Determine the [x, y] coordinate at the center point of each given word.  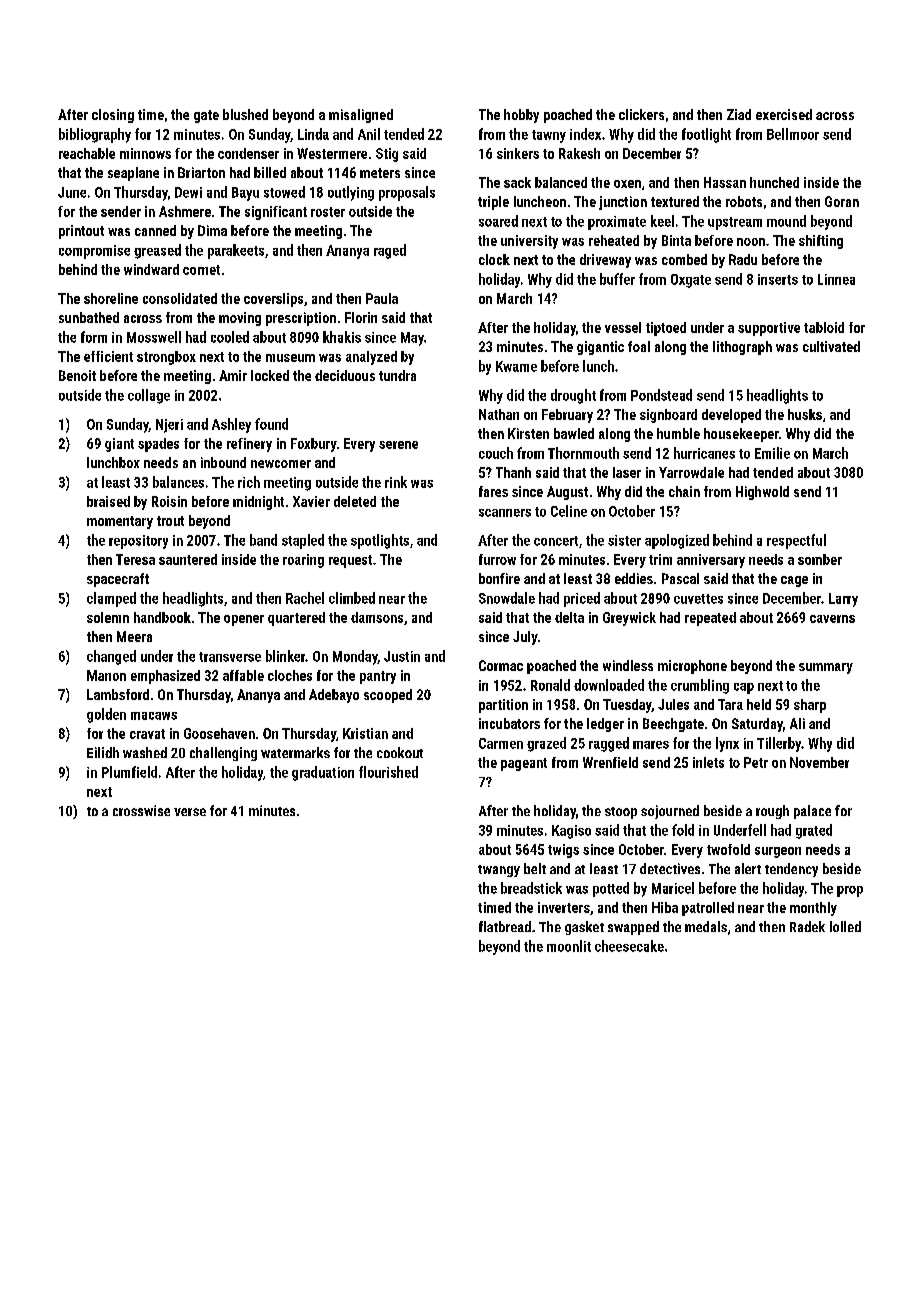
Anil [369, 134]
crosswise [141, 810]
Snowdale [507, 598]
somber [820, 559]
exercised [784, 114]
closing [113, 116]
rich [249, 482]
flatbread [505, 926]
